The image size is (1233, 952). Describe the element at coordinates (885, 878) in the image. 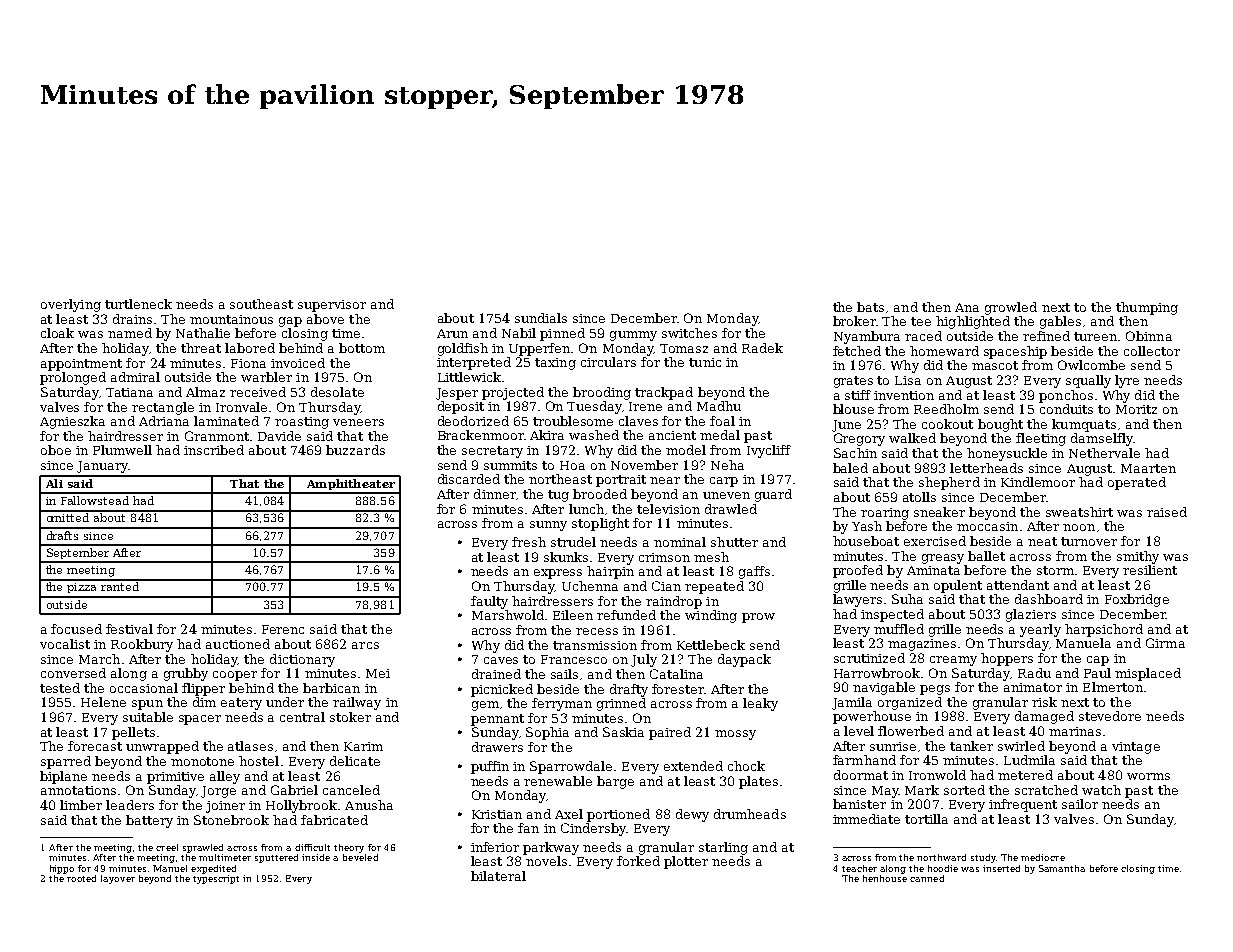

I see `henhouse` at that location.
